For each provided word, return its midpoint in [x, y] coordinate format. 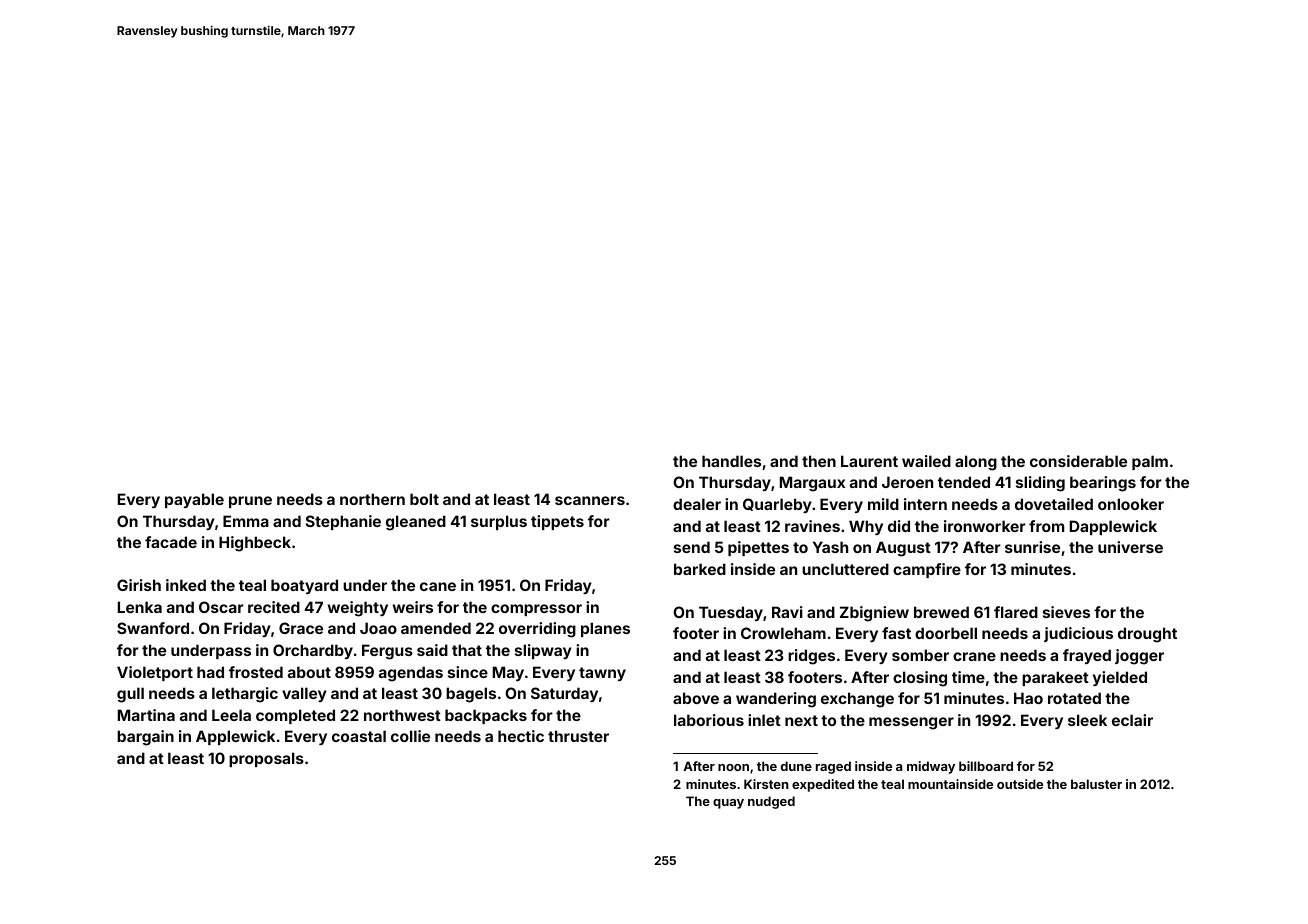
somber [920, 655]
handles [731, 461]
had [210, 672]
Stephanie [343, 522]
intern [925, 504]
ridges [811, 657]
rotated [1074, 698]
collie [410, 736]
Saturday [564, 694]
